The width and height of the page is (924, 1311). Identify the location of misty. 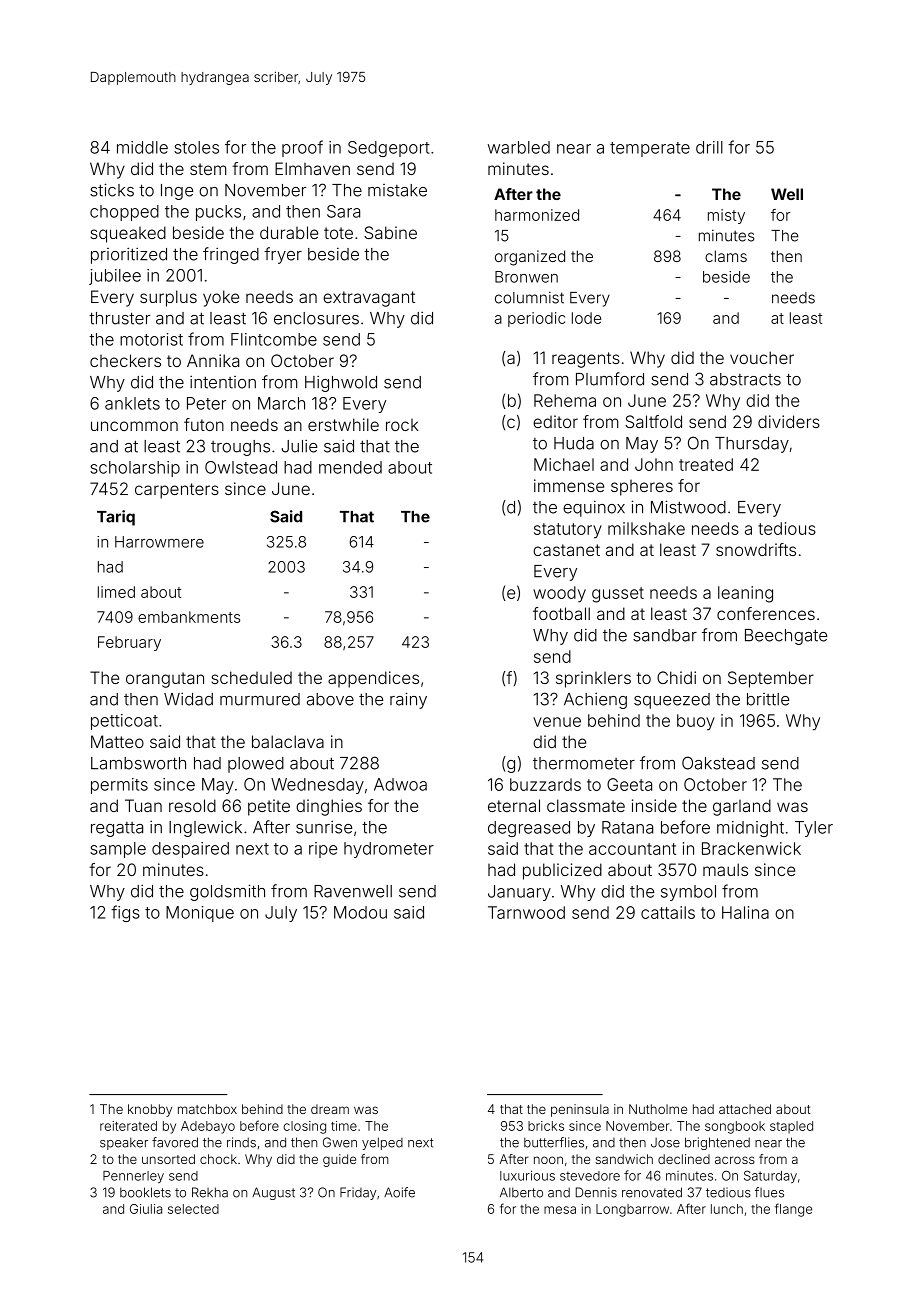
(726, 216).
